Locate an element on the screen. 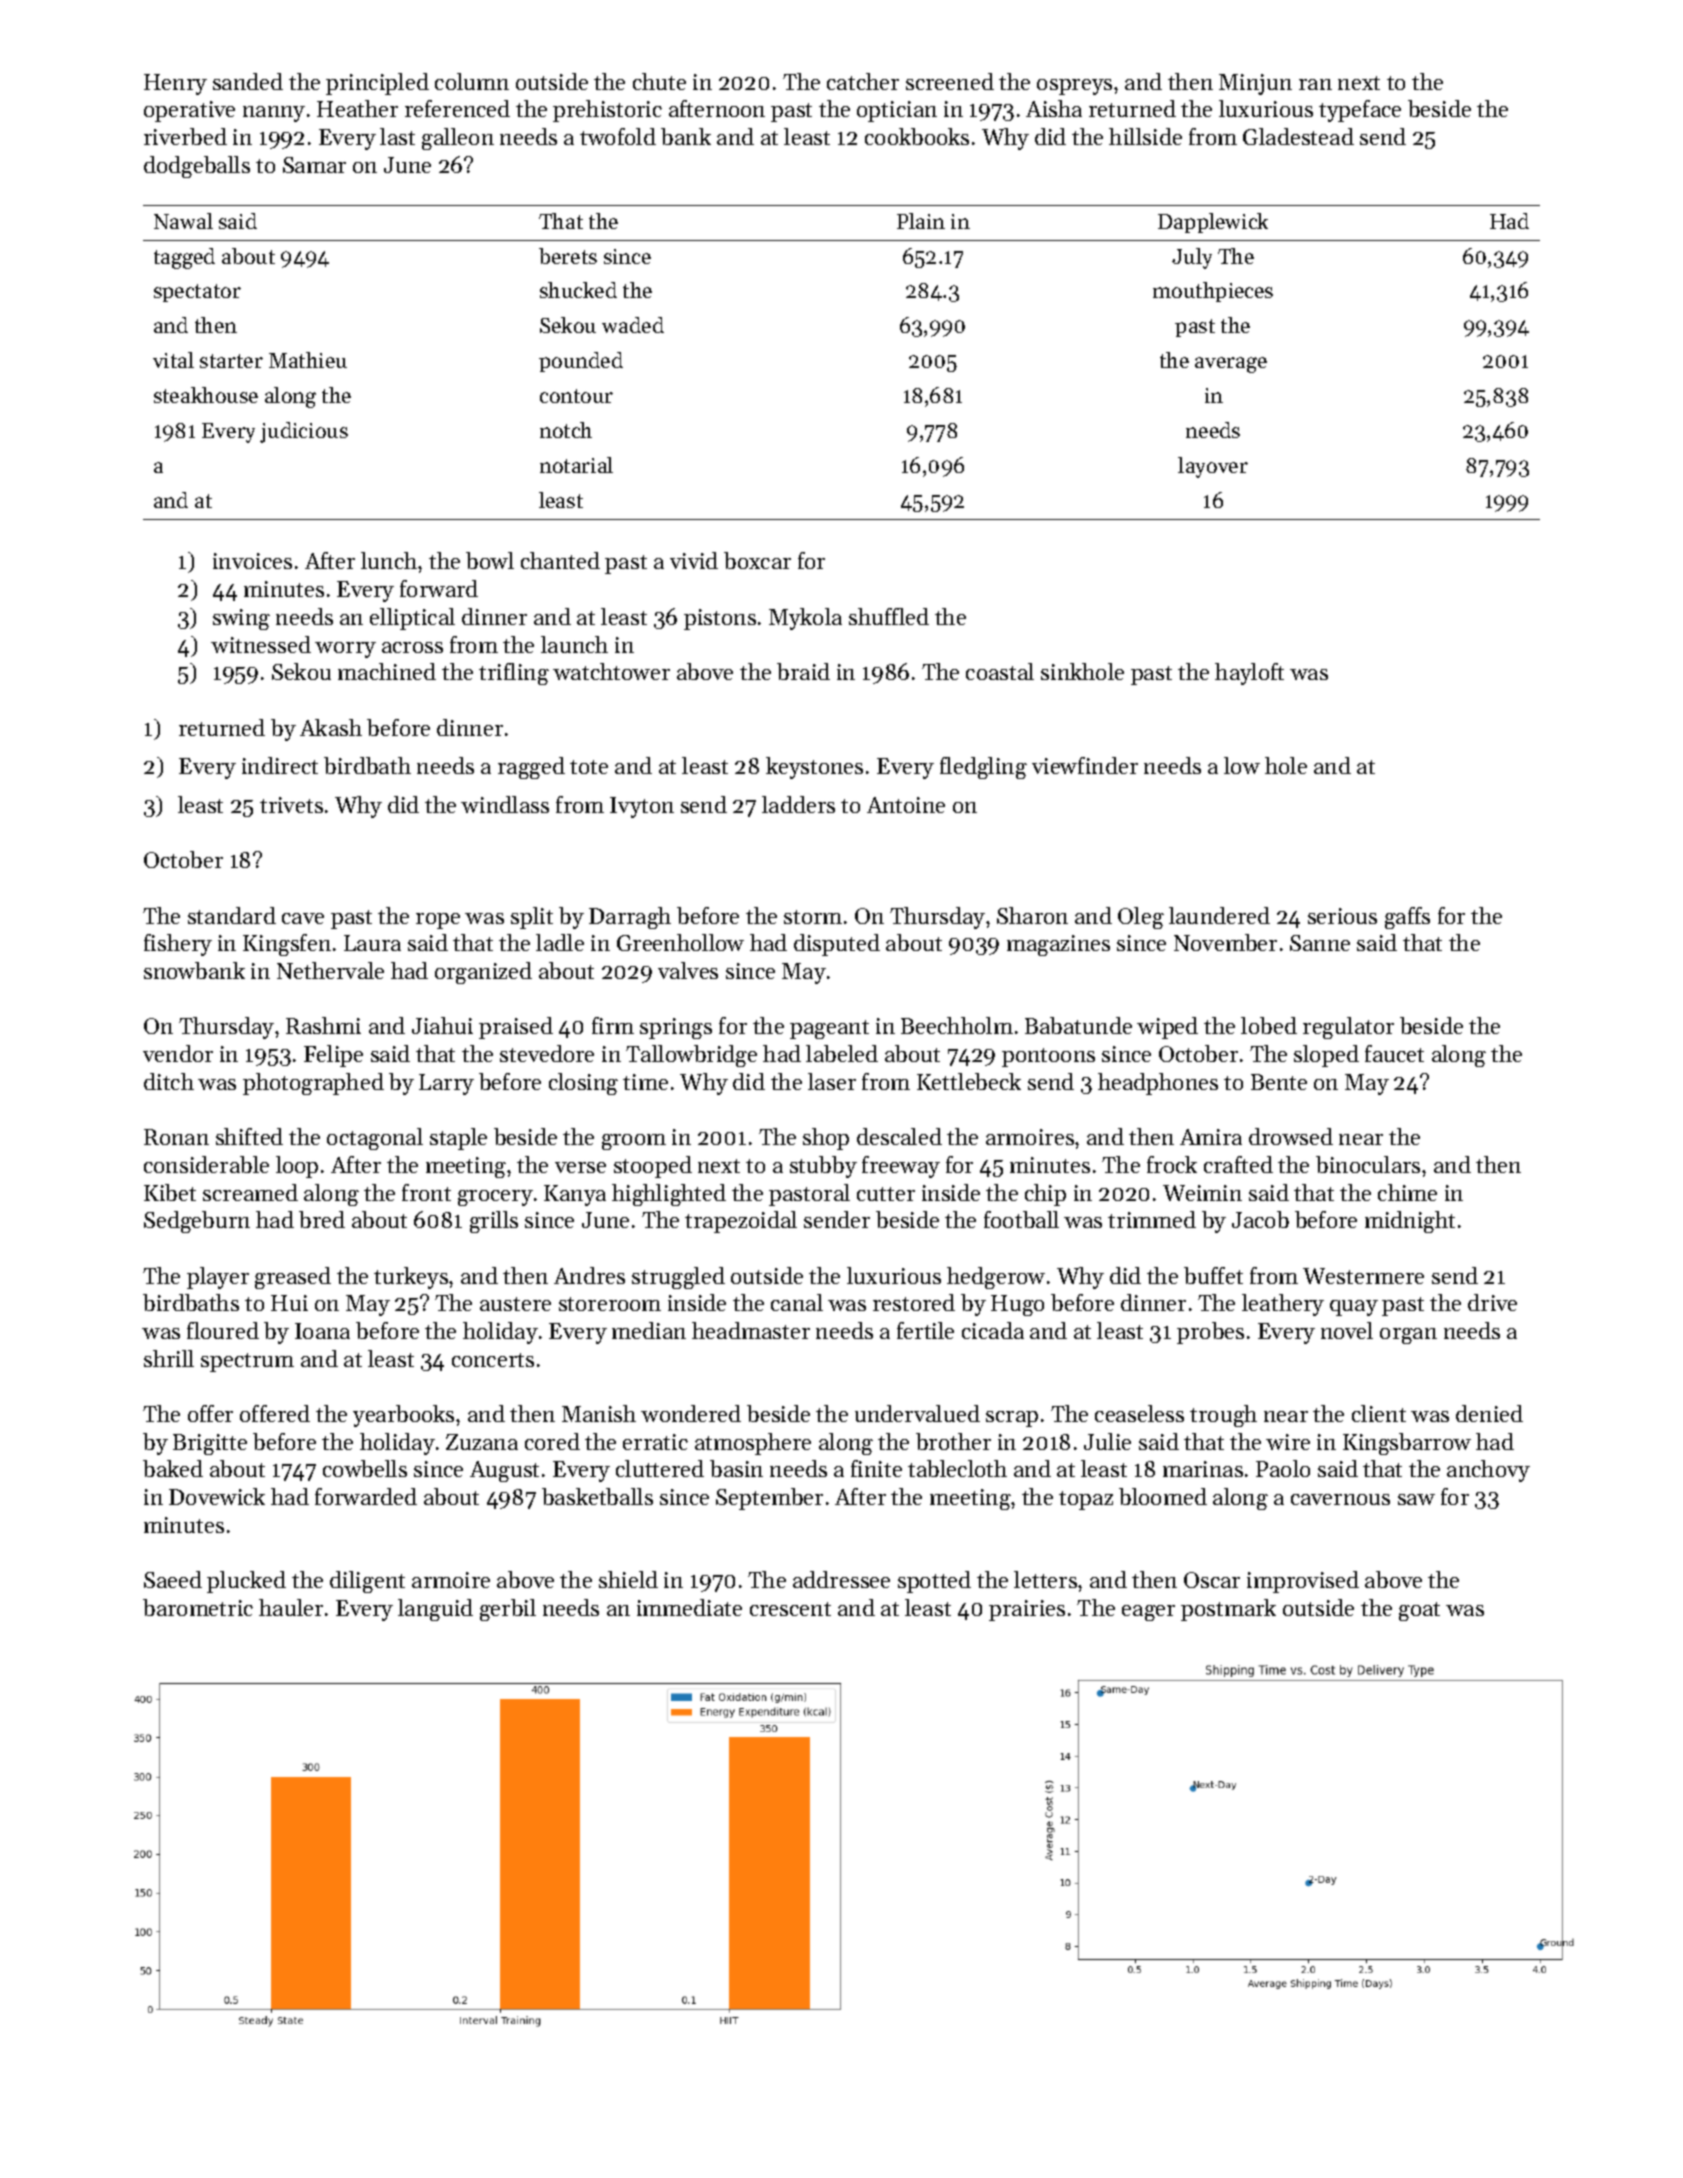  Akash is located at coordinates (331, 727).
